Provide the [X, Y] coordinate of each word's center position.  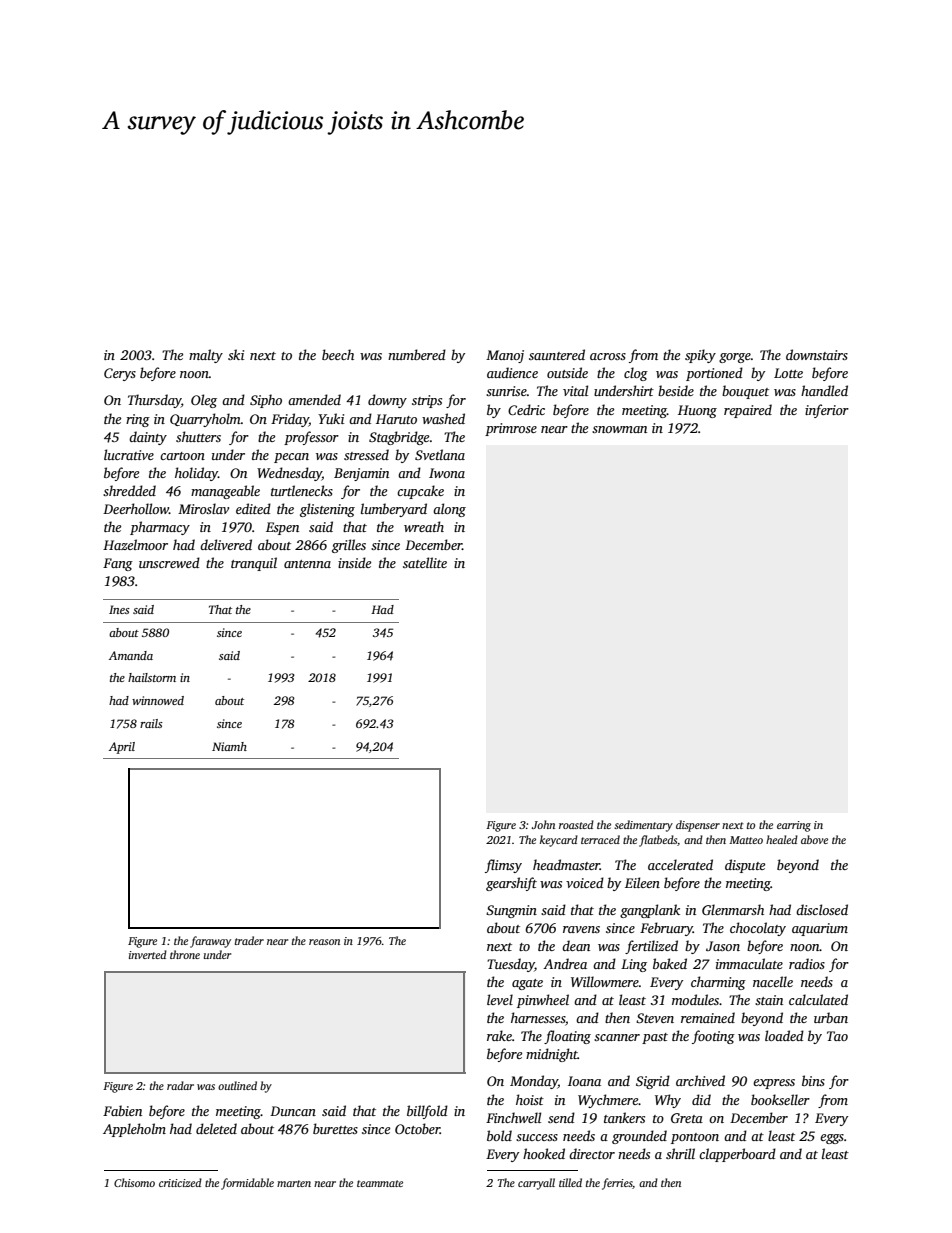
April [122, 748]
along [449, 510]
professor [311, 438]
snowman [619, 429]
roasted [576, 824]
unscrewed [169, 562]
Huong [697, 411]
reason [324, 942]
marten [294, 1183]
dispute [745, 866]
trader [249, 940]
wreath [424, 526]
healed [782, 839]
